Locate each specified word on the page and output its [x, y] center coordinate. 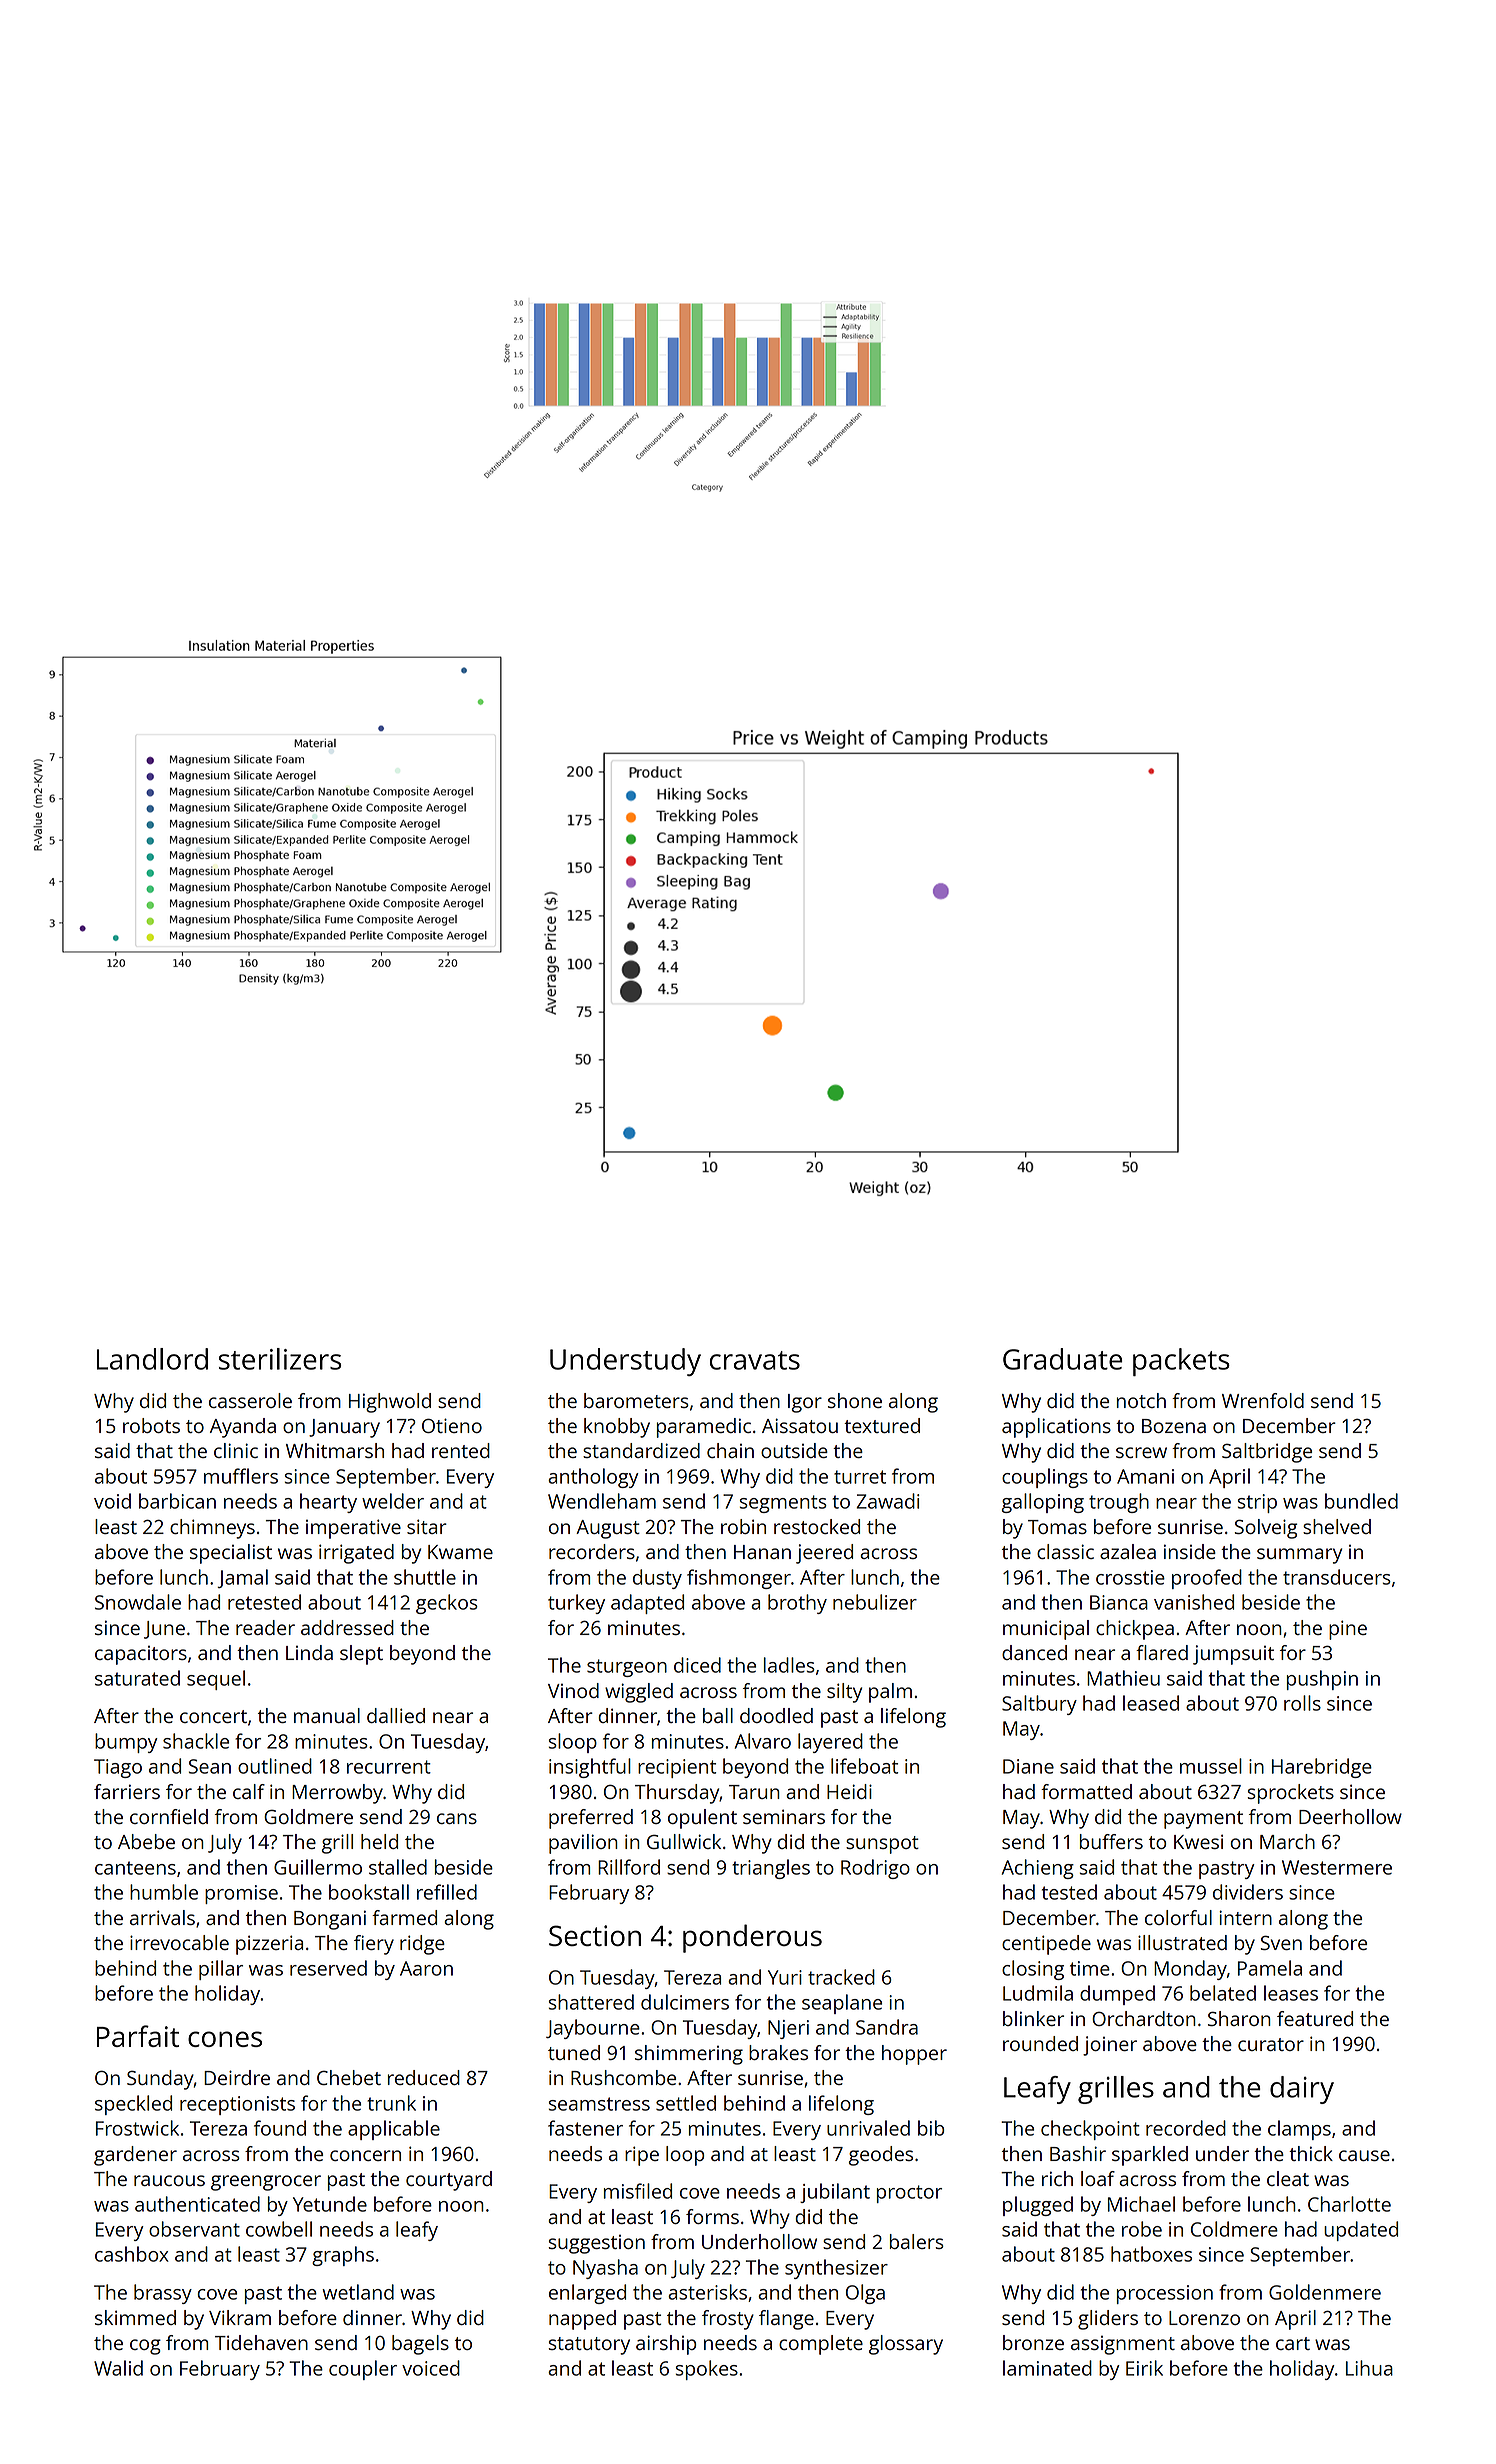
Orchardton [1144, 2018]
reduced [424, 2077]
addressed [347, 1627]
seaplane [842, 2004]
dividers [1248, 1892]
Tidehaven [261, 2342]
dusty [657, 1579]
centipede [1046, 1945]
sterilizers [280, 1359]
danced [1034, 1652]
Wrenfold [1263, 1400]
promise [241, 1894]
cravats [755, 1360]
